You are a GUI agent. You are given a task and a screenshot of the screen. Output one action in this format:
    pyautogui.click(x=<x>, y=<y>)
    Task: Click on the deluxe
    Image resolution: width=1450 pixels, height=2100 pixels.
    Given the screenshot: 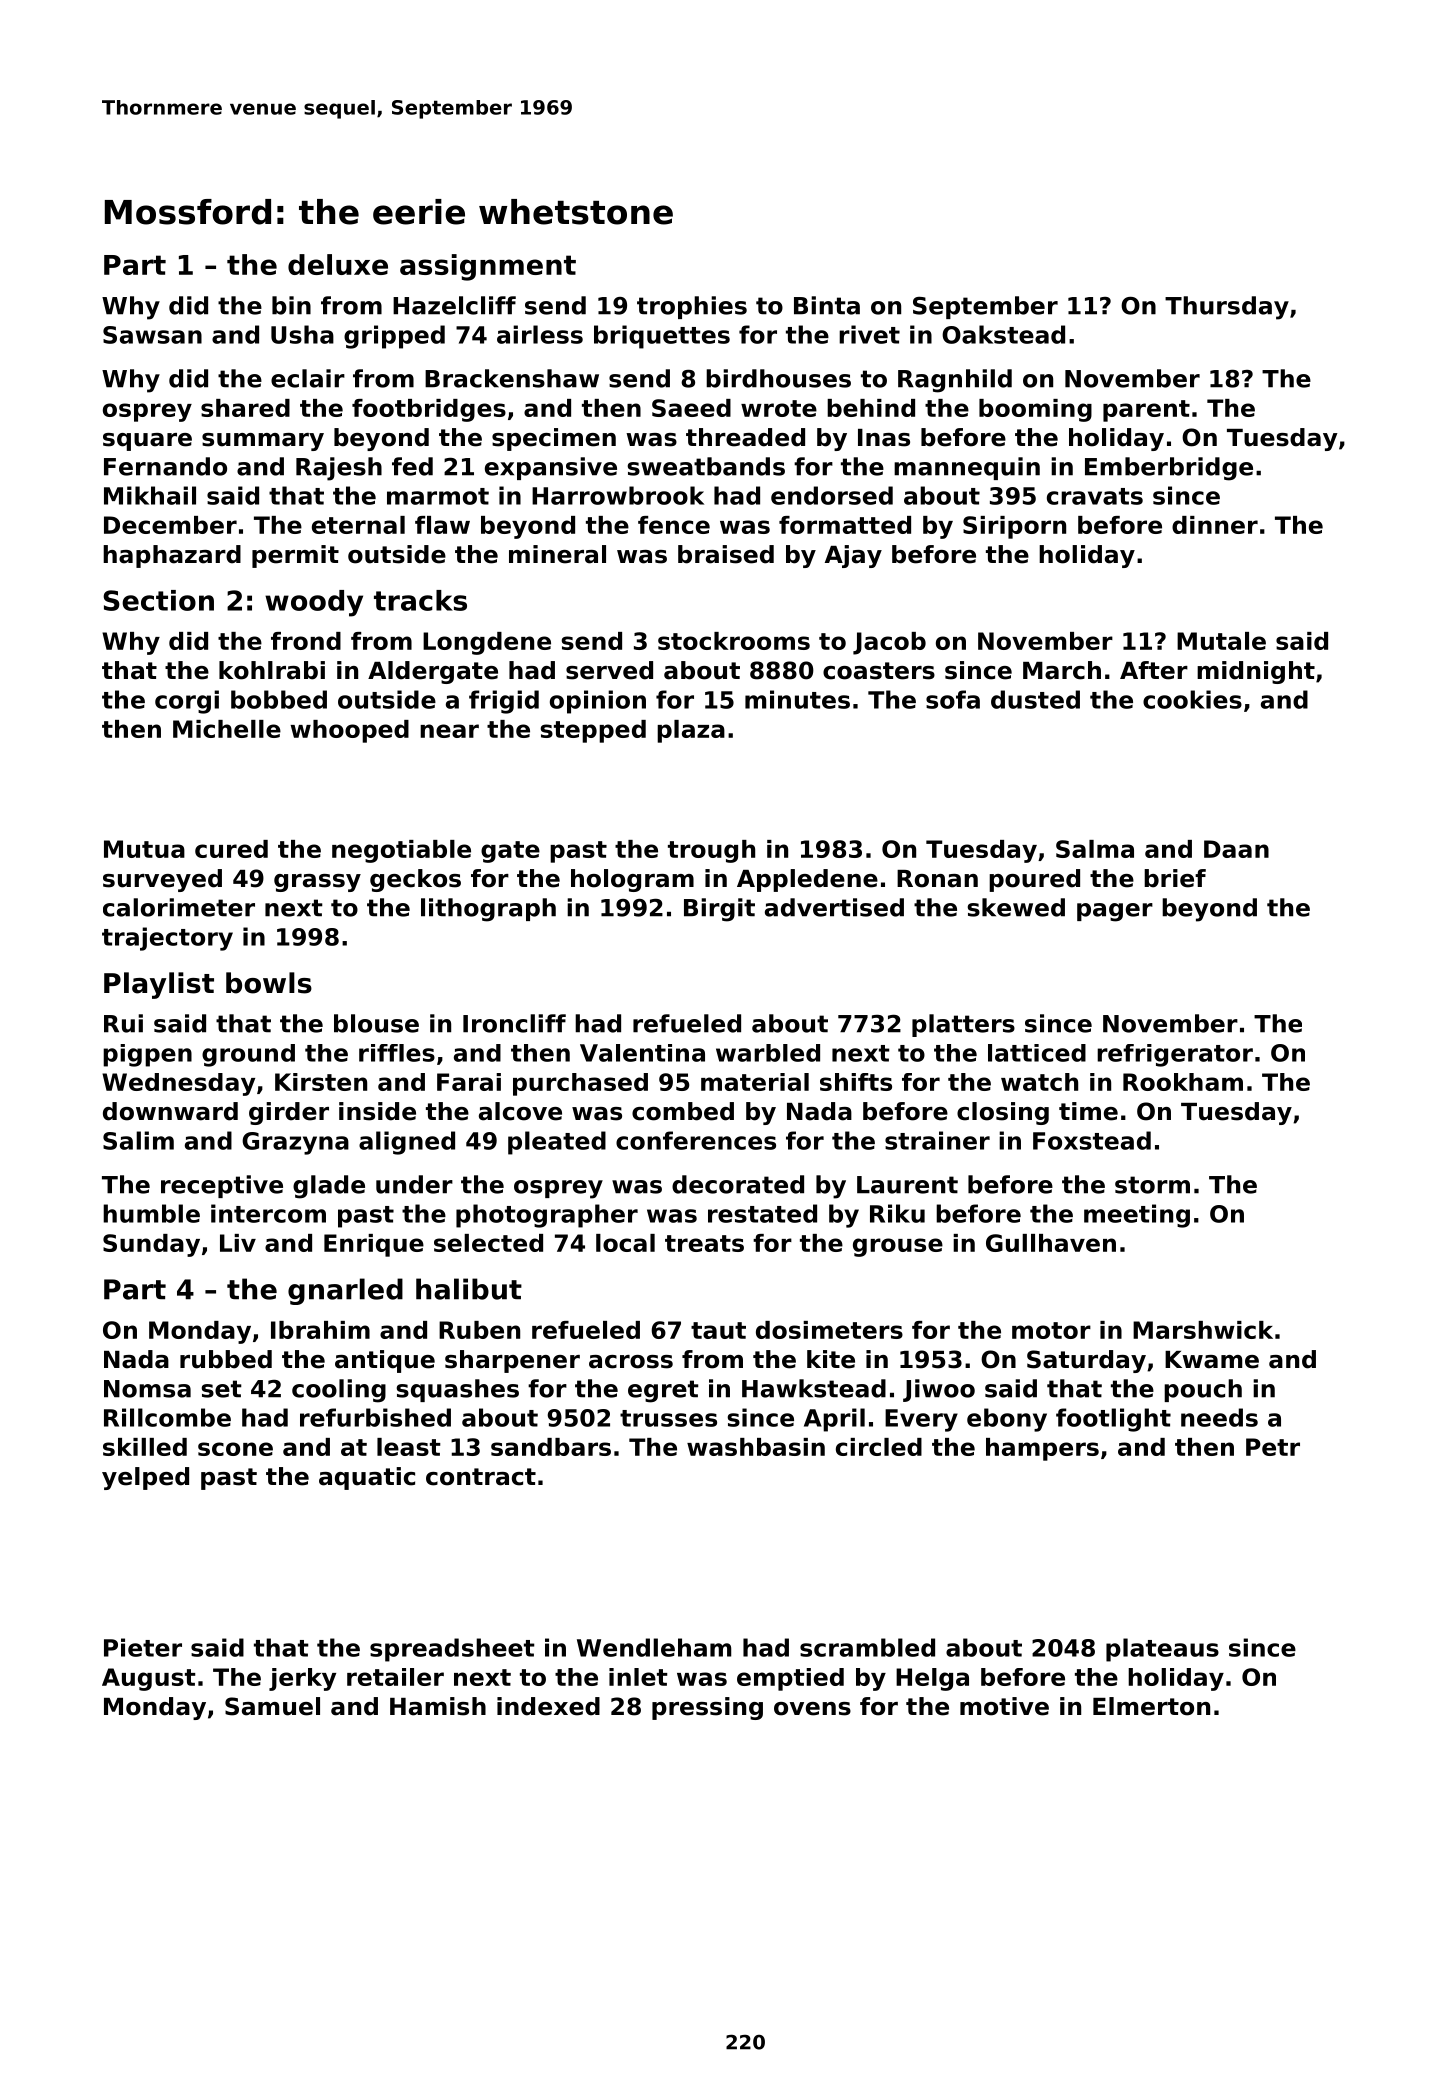 What is the action you would take?
    pyautogui.click(x=338, y=264)
